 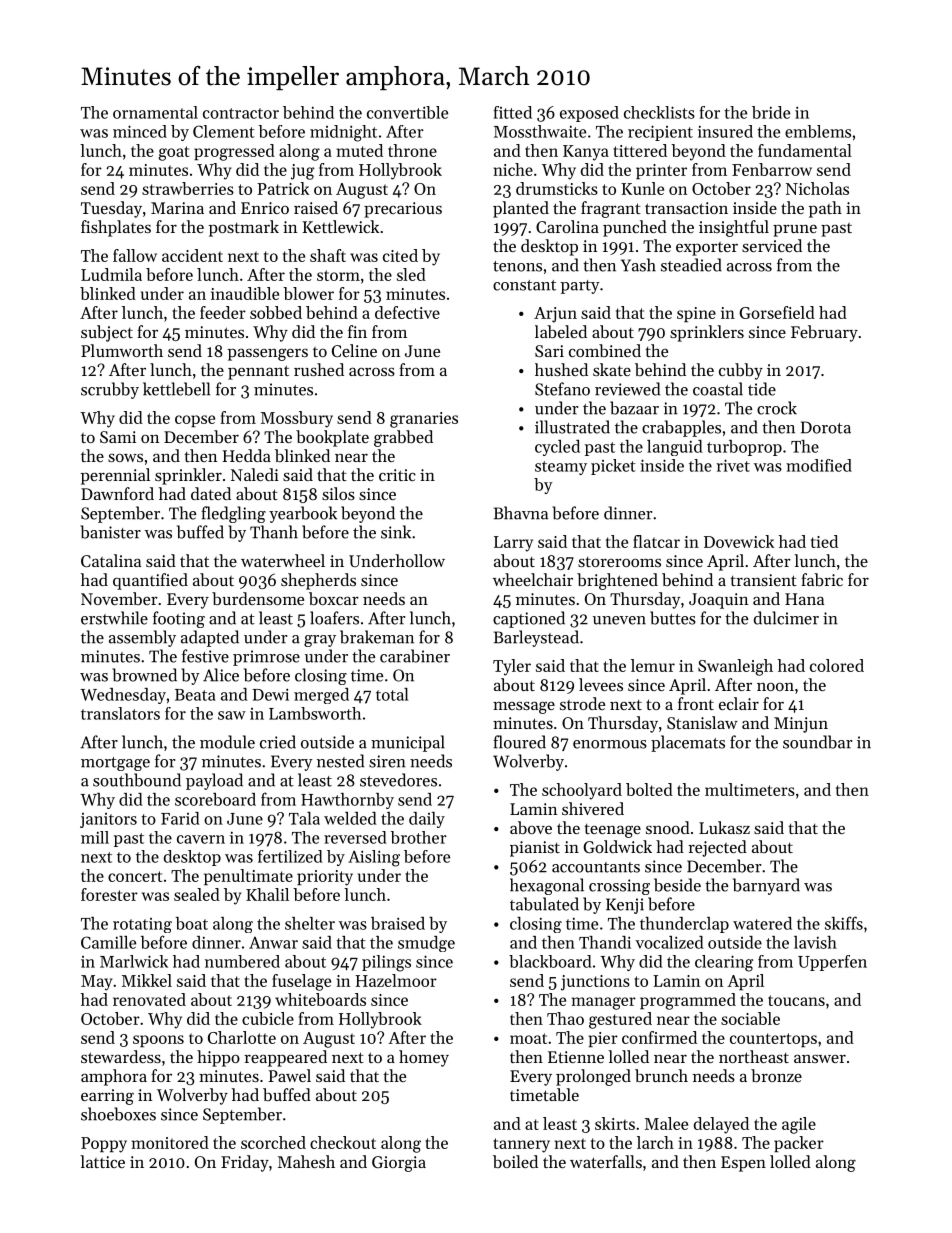 What do you see at coordinates (411, 274) in the page?
I see `sled` at bounding box center [411, 274].
